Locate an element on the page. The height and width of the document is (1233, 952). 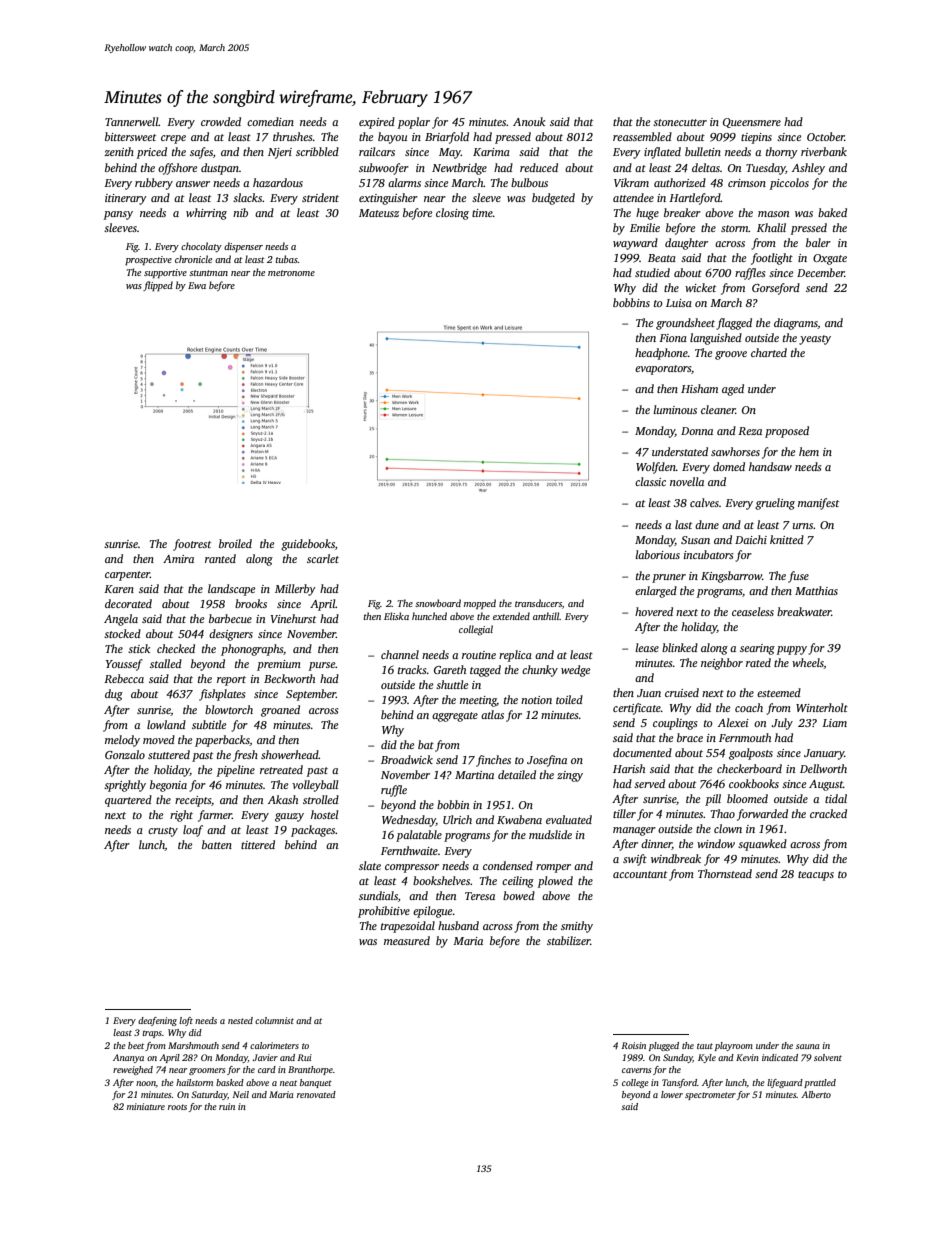
Vikram is located at coordinates (631, 182).
